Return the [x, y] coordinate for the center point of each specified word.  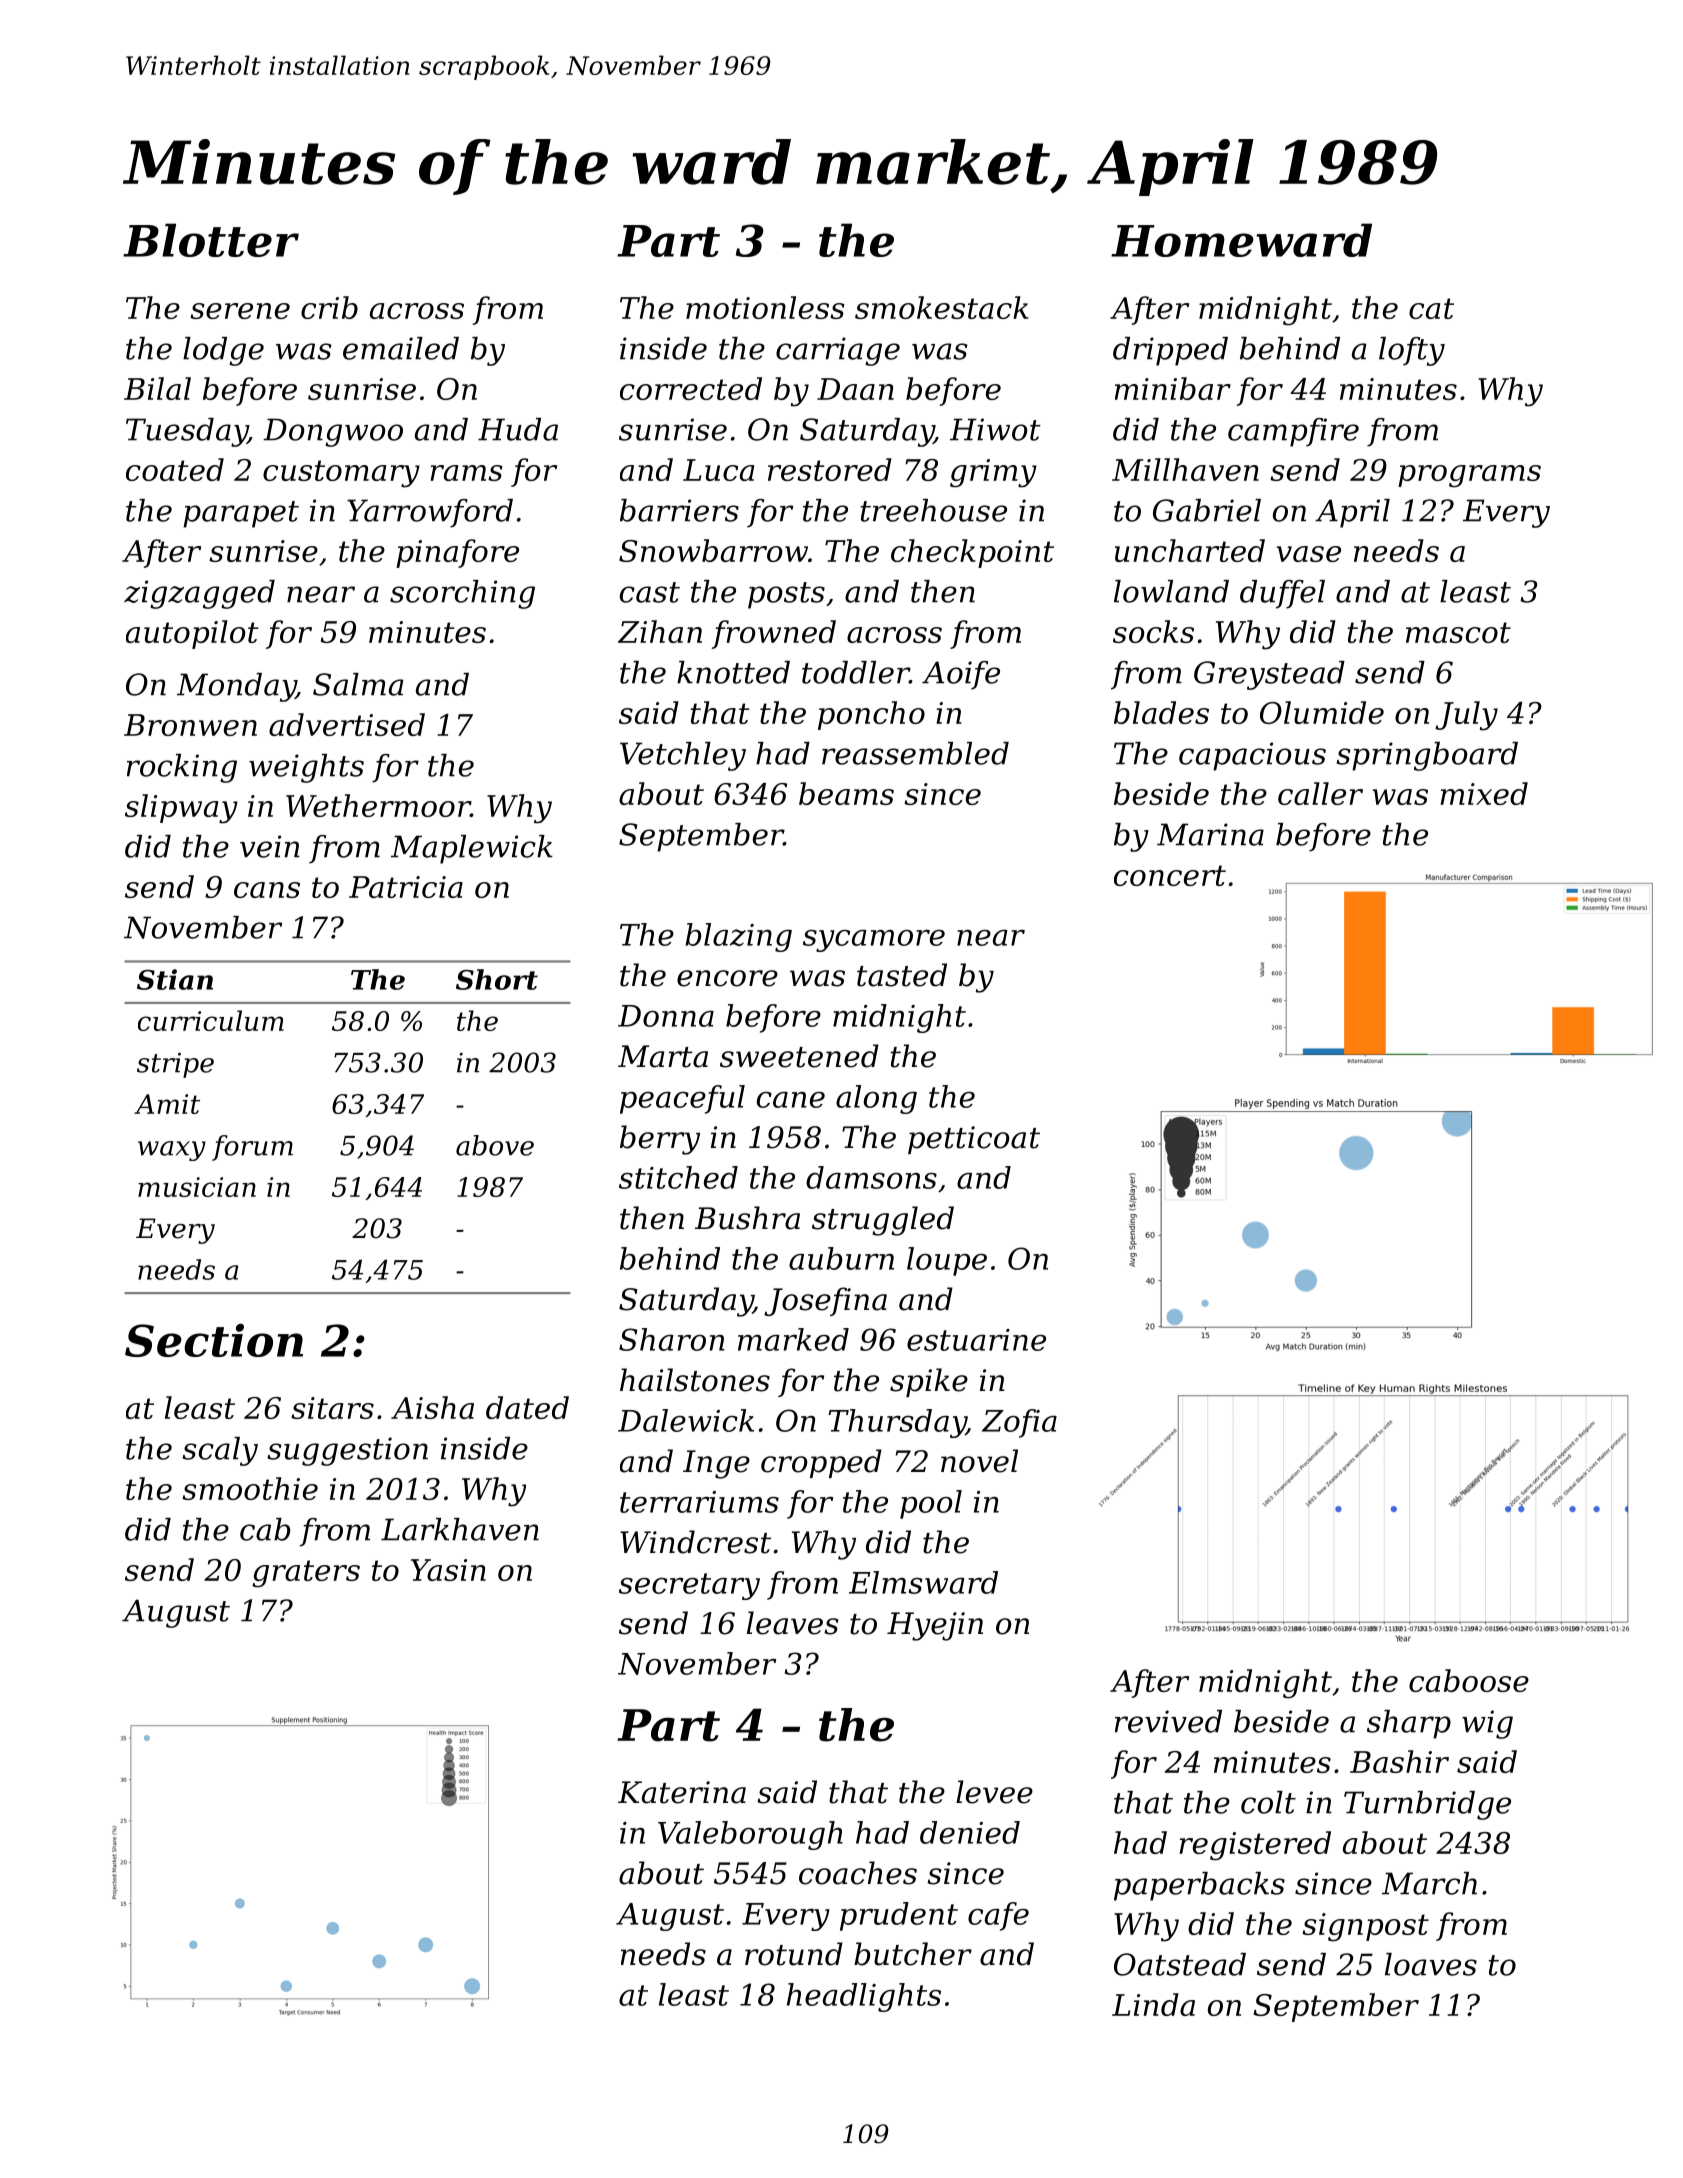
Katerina [682, 1792]
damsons [871, 1177]
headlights [864, 1997]
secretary [689, 1586]
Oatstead [1180, 1964]
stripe [175, 1065]
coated [175, 469]
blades [1161, 712]
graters [306, 1574]
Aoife [961, 675]
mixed [1484, 793]
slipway [181, 809]
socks [1153, 631]
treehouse [934, 510]
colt [1268, 1802]
